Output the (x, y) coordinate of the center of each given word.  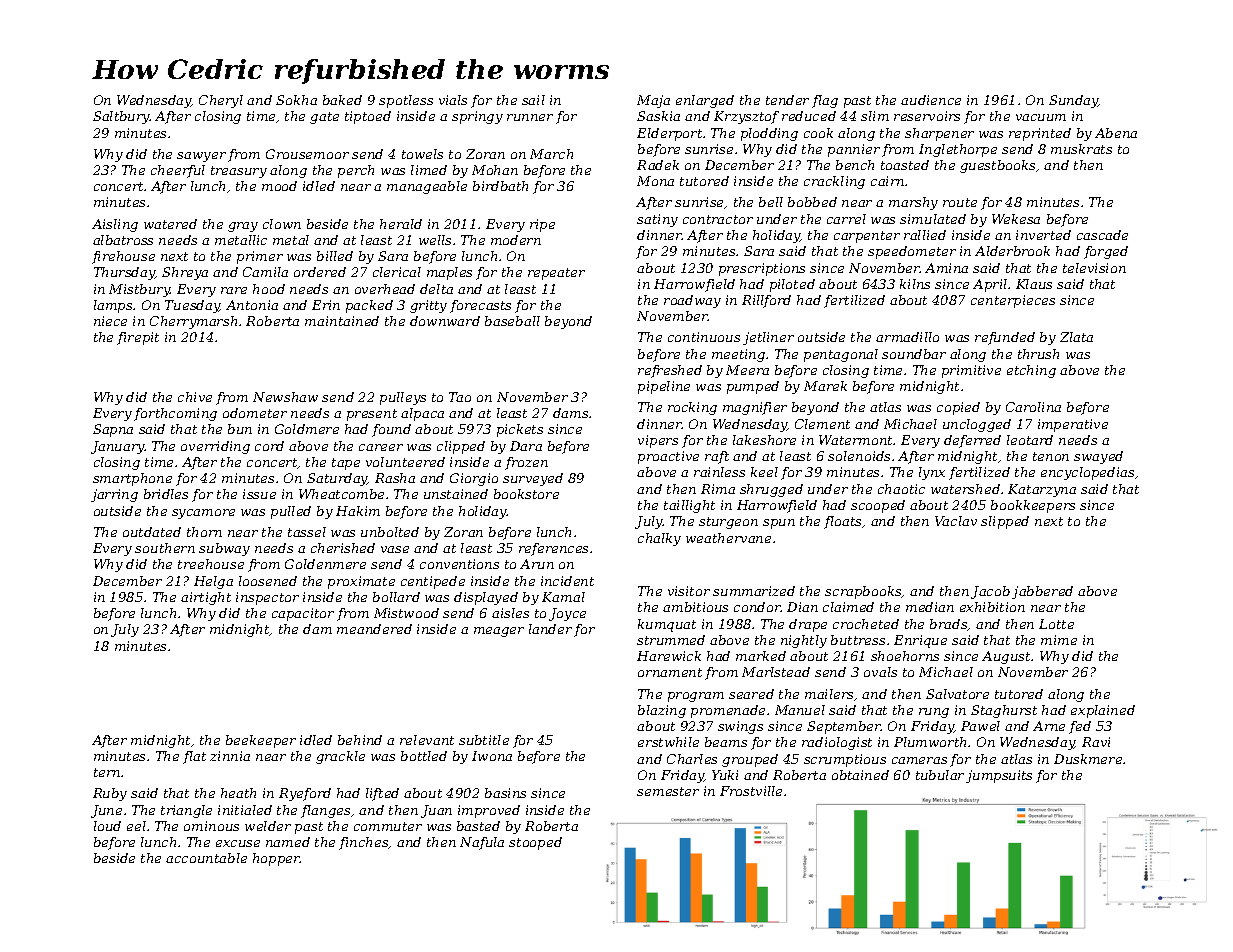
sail (533, 100)
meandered (374, 629)
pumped (753, 387)
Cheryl (221, 101)
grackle (340, 757)
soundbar (914, 354)
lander (550, 629)
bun (240, 429)
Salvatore (957, 694)
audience (931, 100)
